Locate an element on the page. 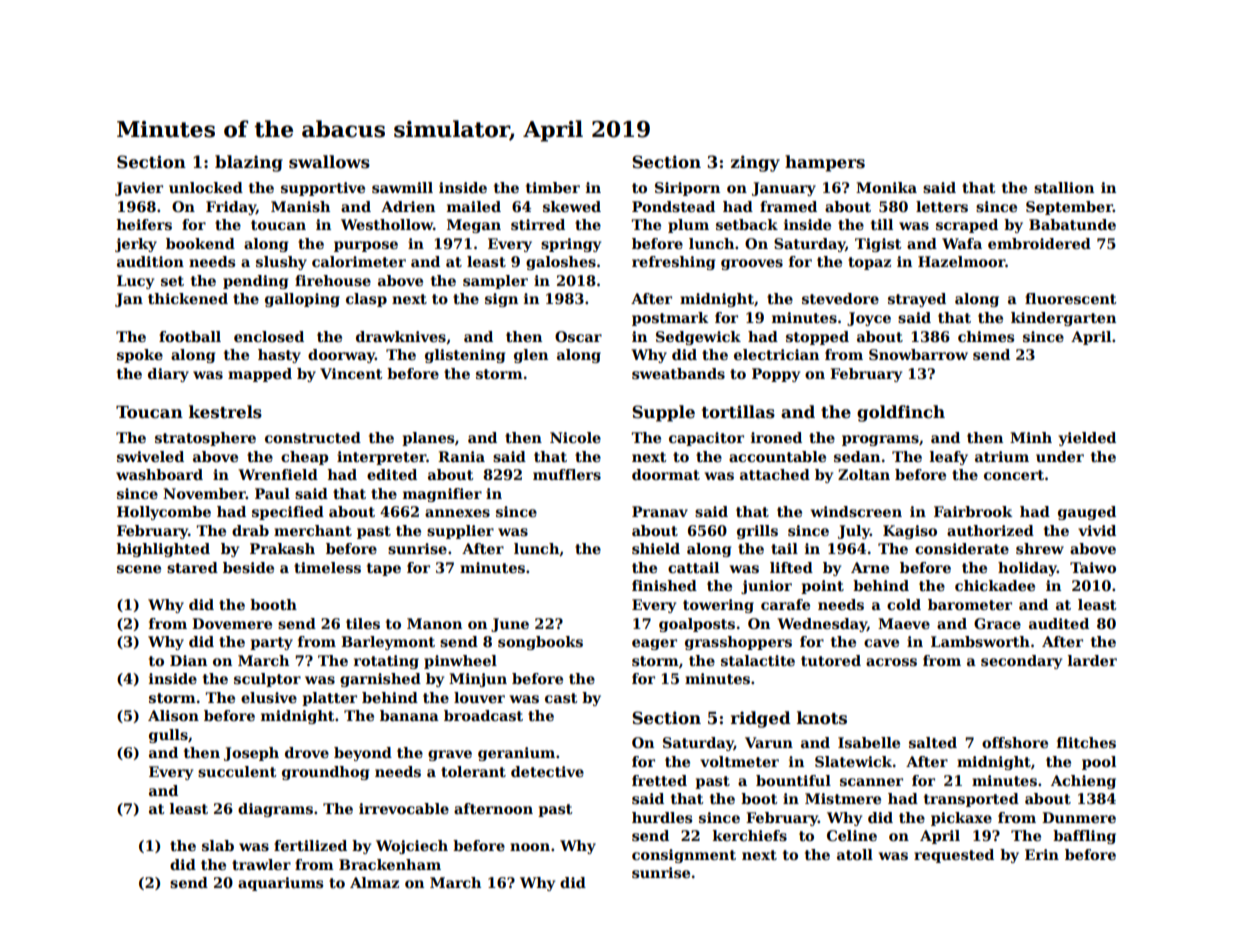  stallion is located at coordinates (1064, 187).
